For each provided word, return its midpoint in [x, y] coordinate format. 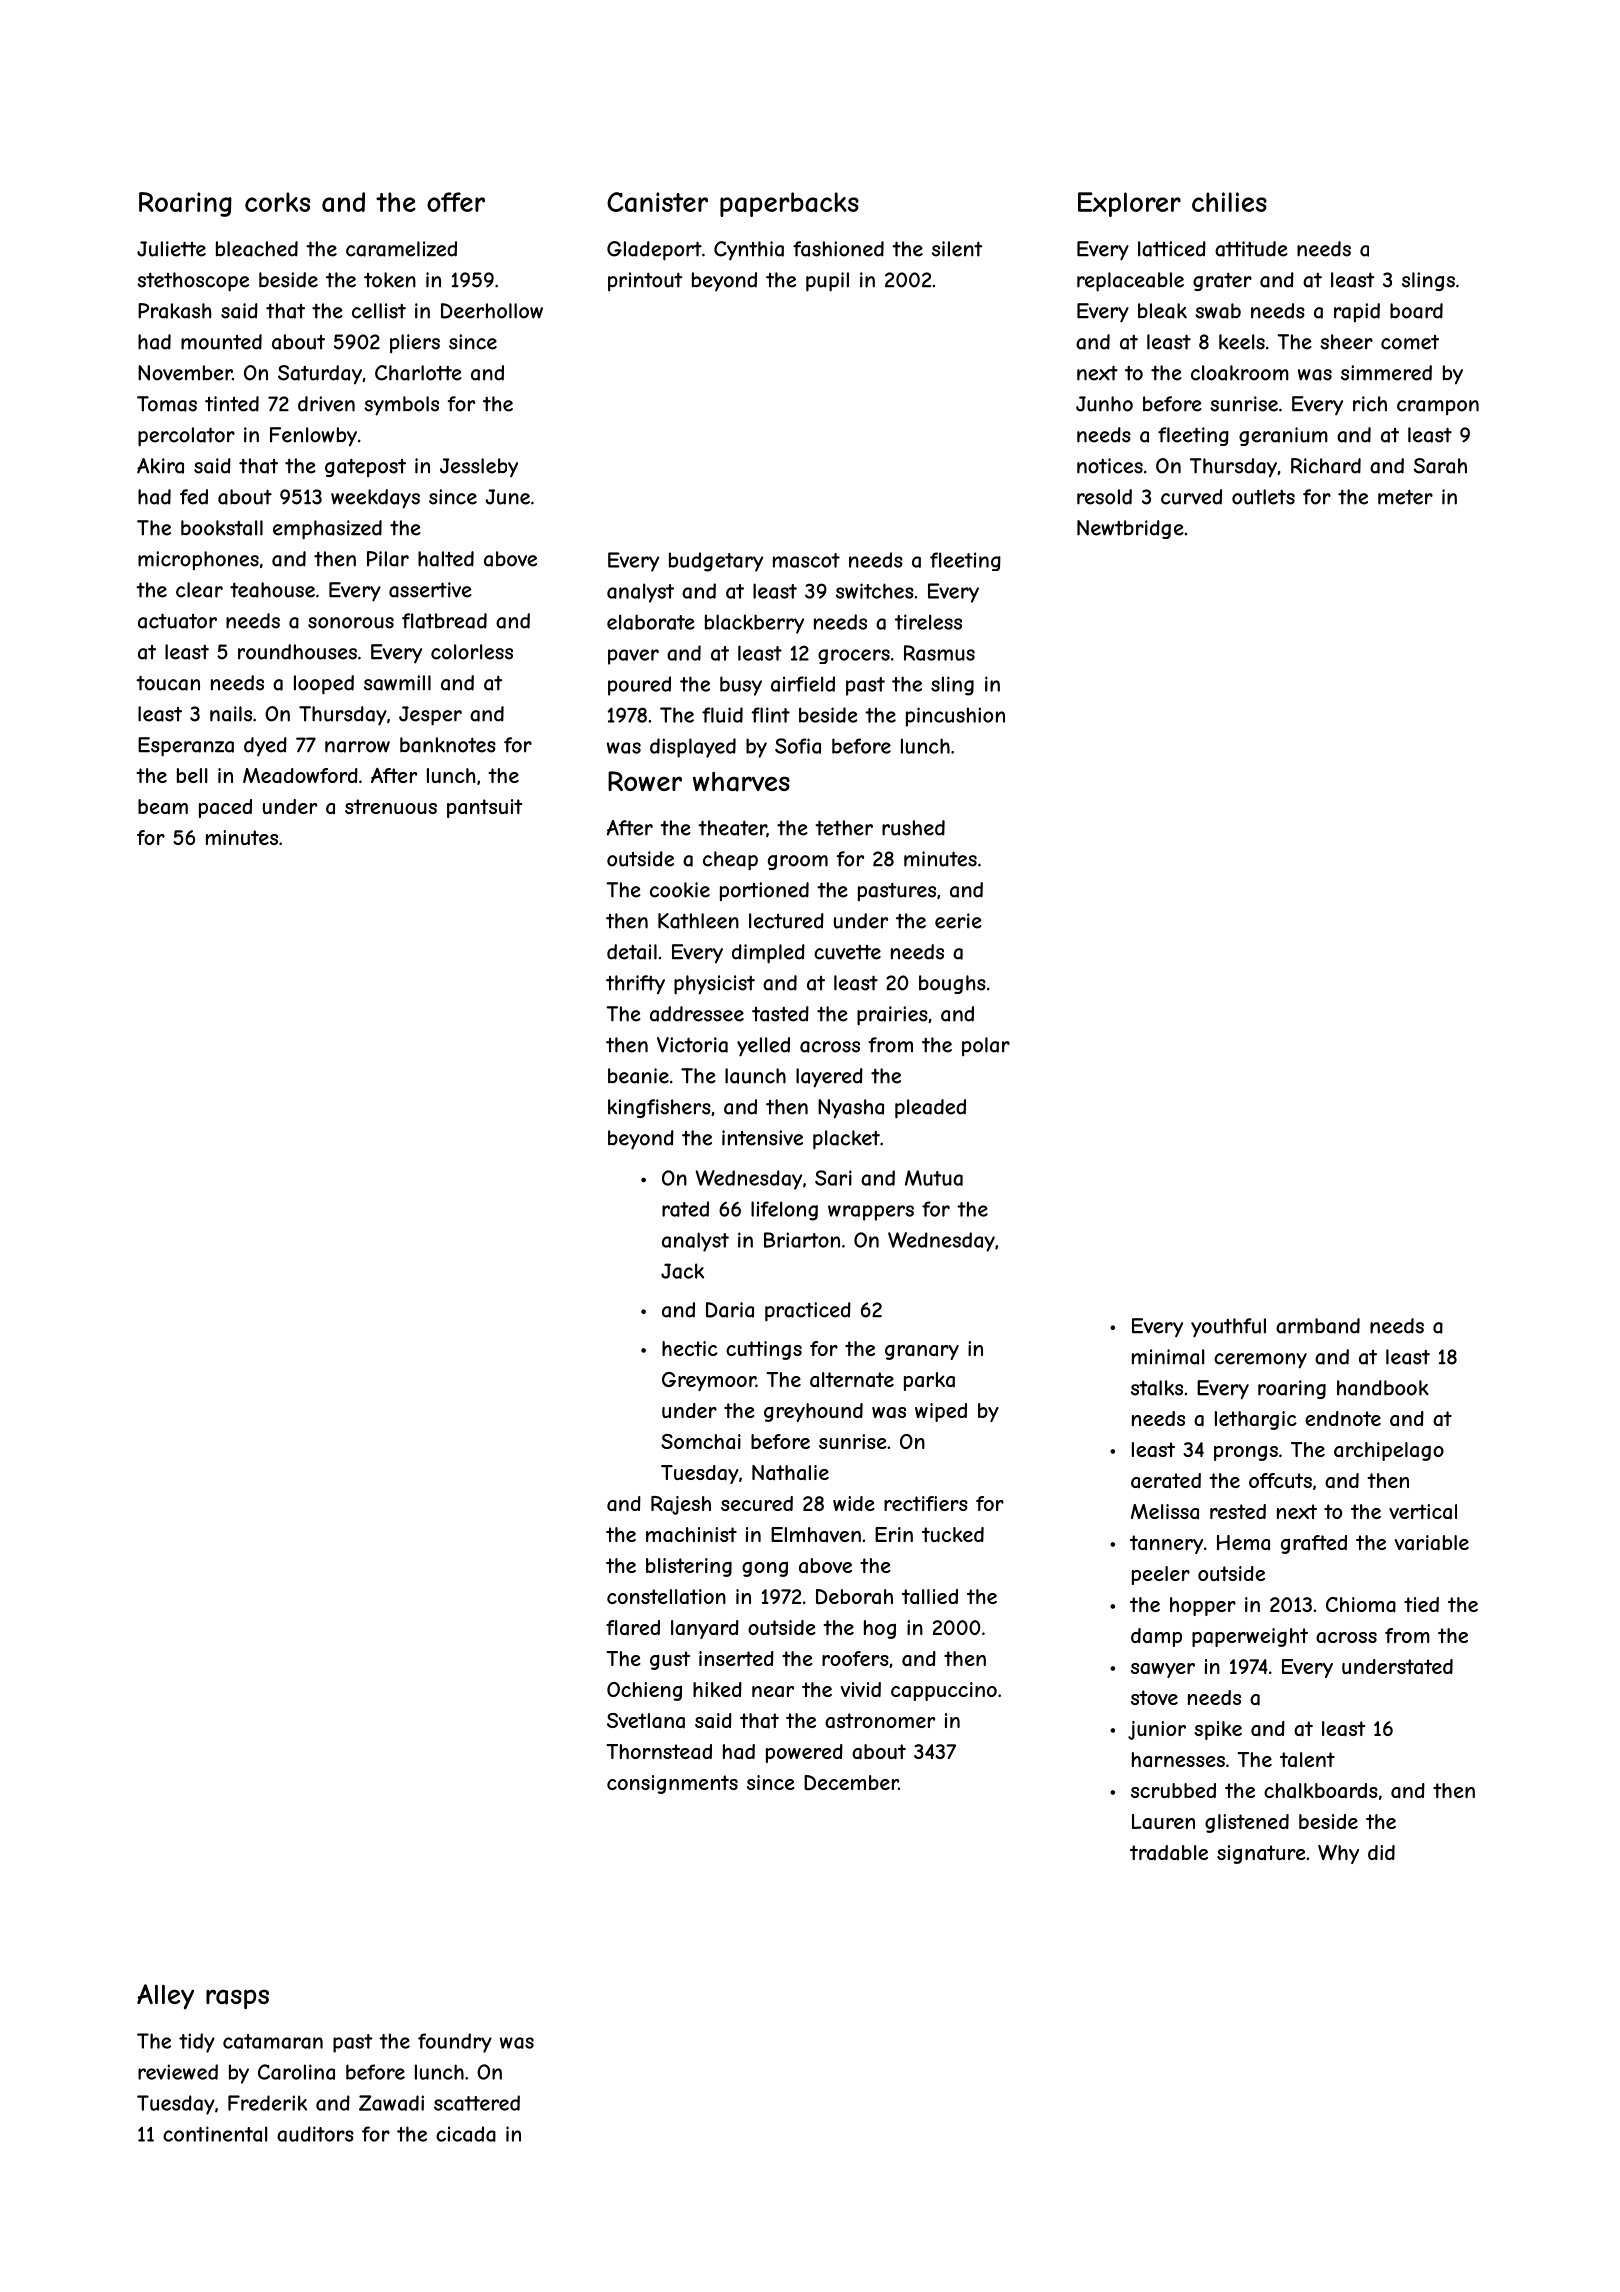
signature [1261, 1854]
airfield [803, 684]
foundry [455, 2043]
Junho [1104, 404]
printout [645, 281]
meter [1405, 497]
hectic [690, 1348]
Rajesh [681, 1505]
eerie [958, 921]
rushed [913, 828]
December [851, 1782]
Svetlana [646, 1721]
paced [225, 808]
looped [324, 685]
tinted [232, 404]
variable [1432, 1543]
